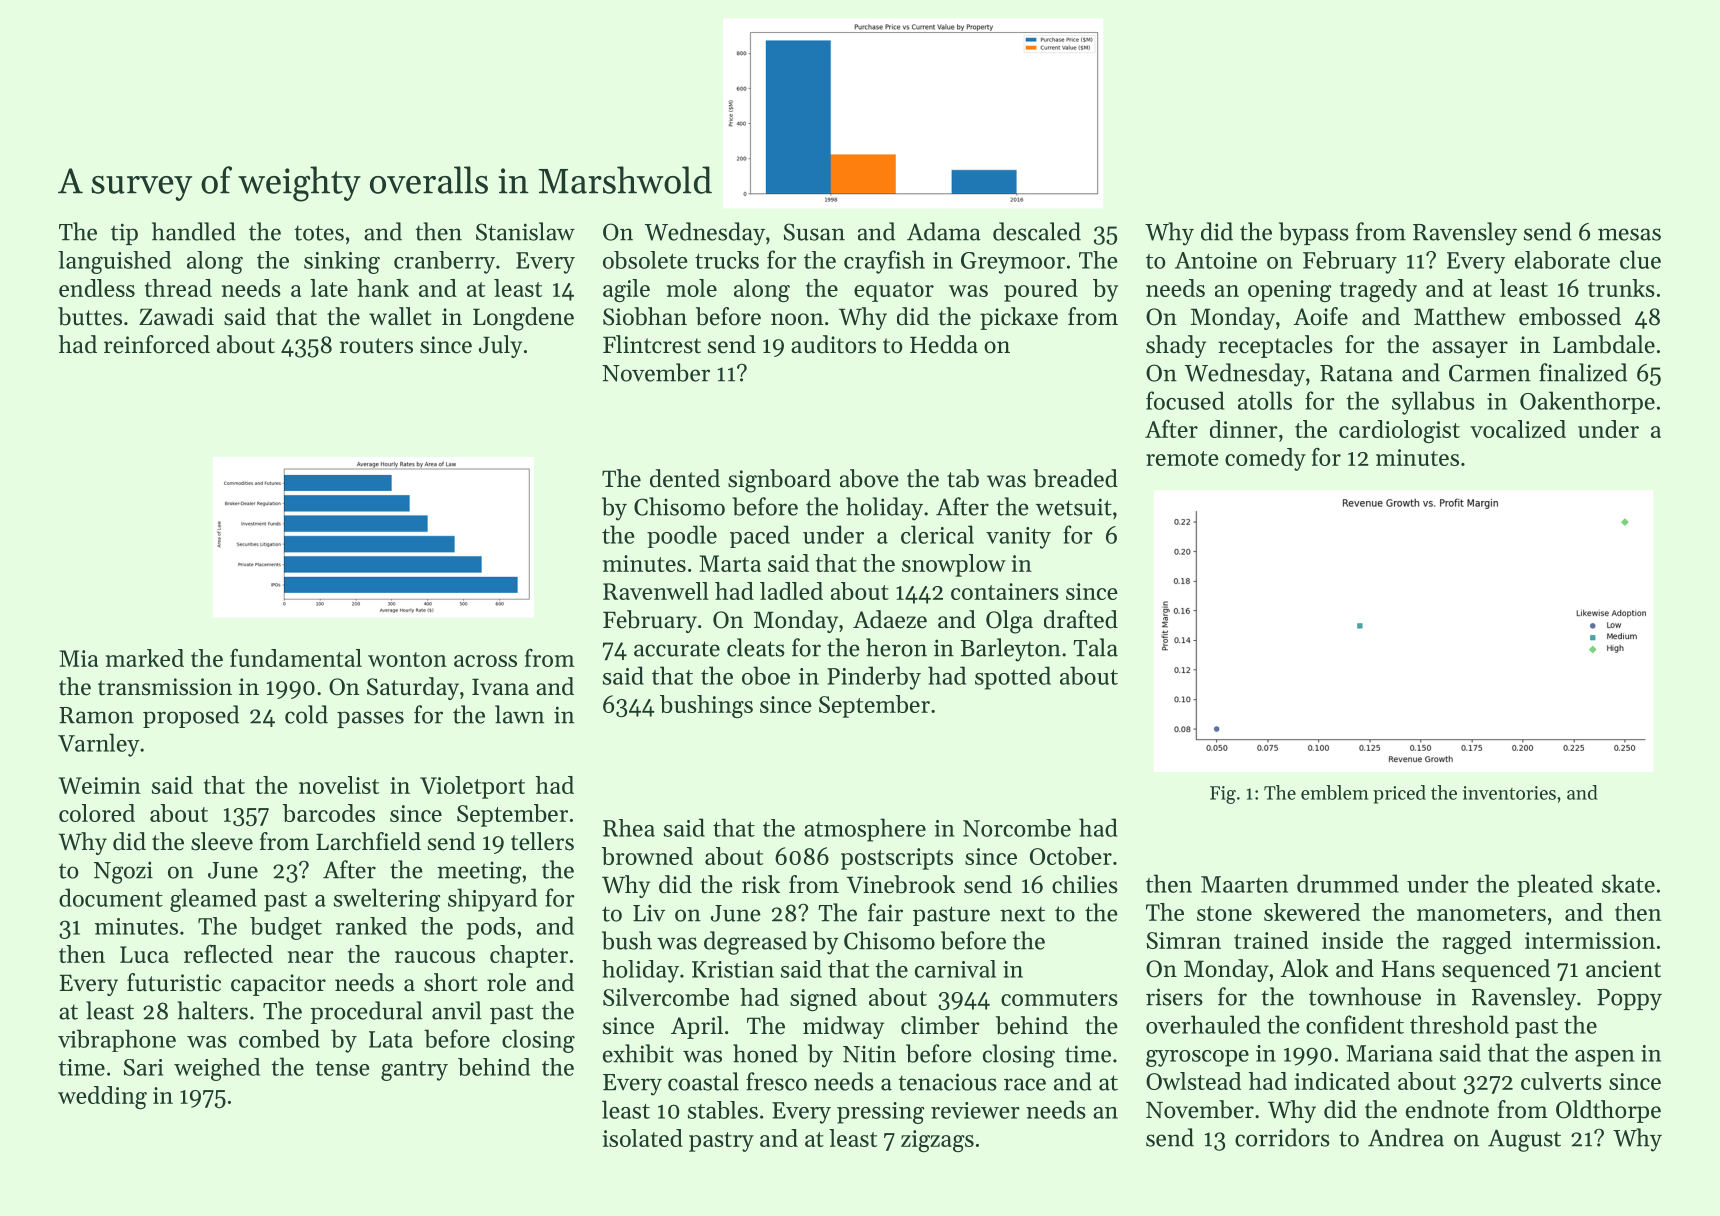 The height and width of the document is (1216, 1720). I want to click on next, so click(1022, 914).
